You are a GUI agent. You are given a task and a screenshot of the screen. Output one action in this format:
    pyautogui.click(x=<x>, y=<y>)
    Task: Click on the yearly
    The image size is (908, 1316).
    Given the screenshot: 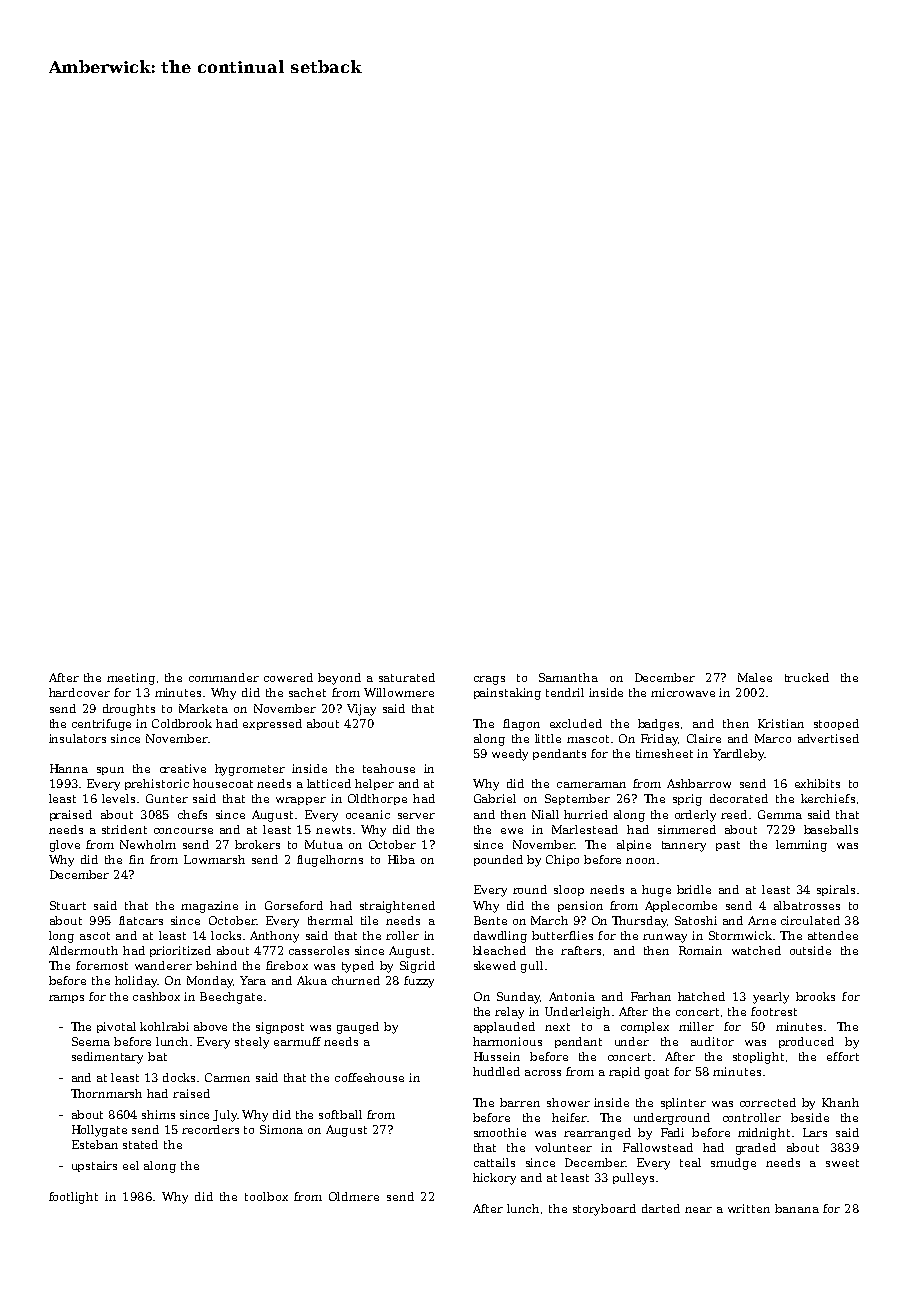 What is the action you would take?
    pyautogui.click(x=771, y=998)
